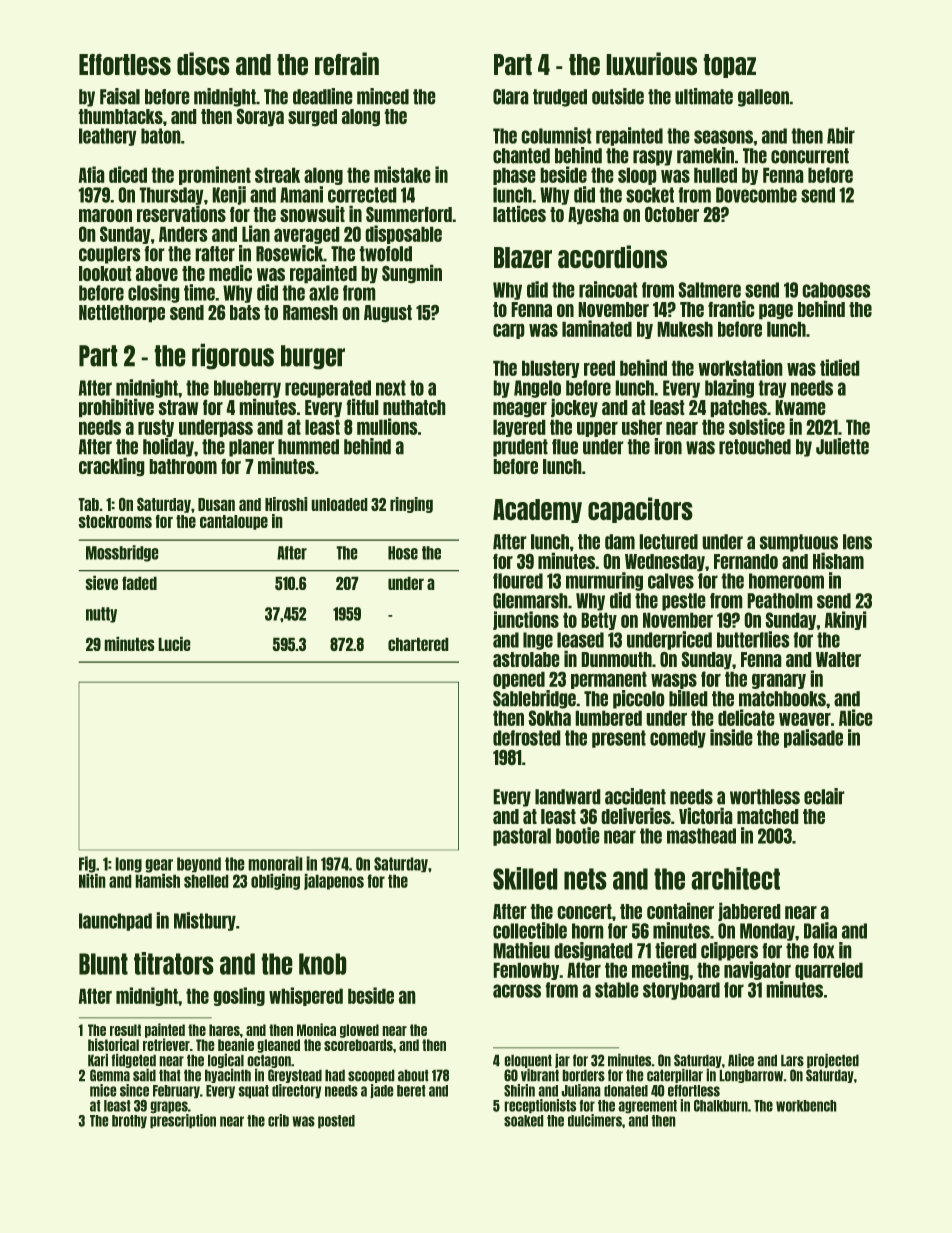 The height and width of the screenshot is (1233, 952). Describe the element at coordinates (836, 290) in the screenshot. I see `cabooses` at that location.
